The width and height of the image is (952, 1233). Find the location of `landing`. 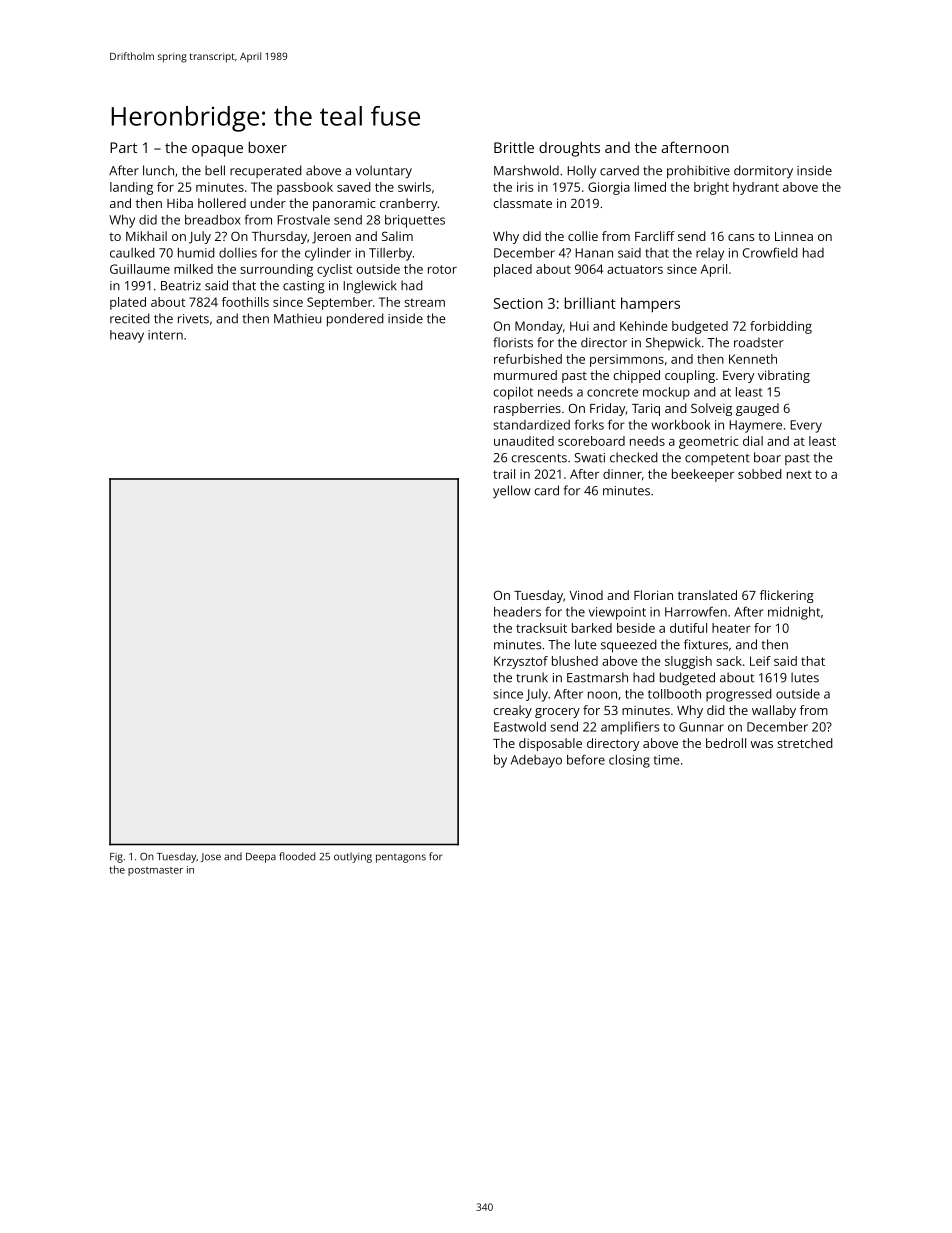

landing is located at coordinates (131, 188).
